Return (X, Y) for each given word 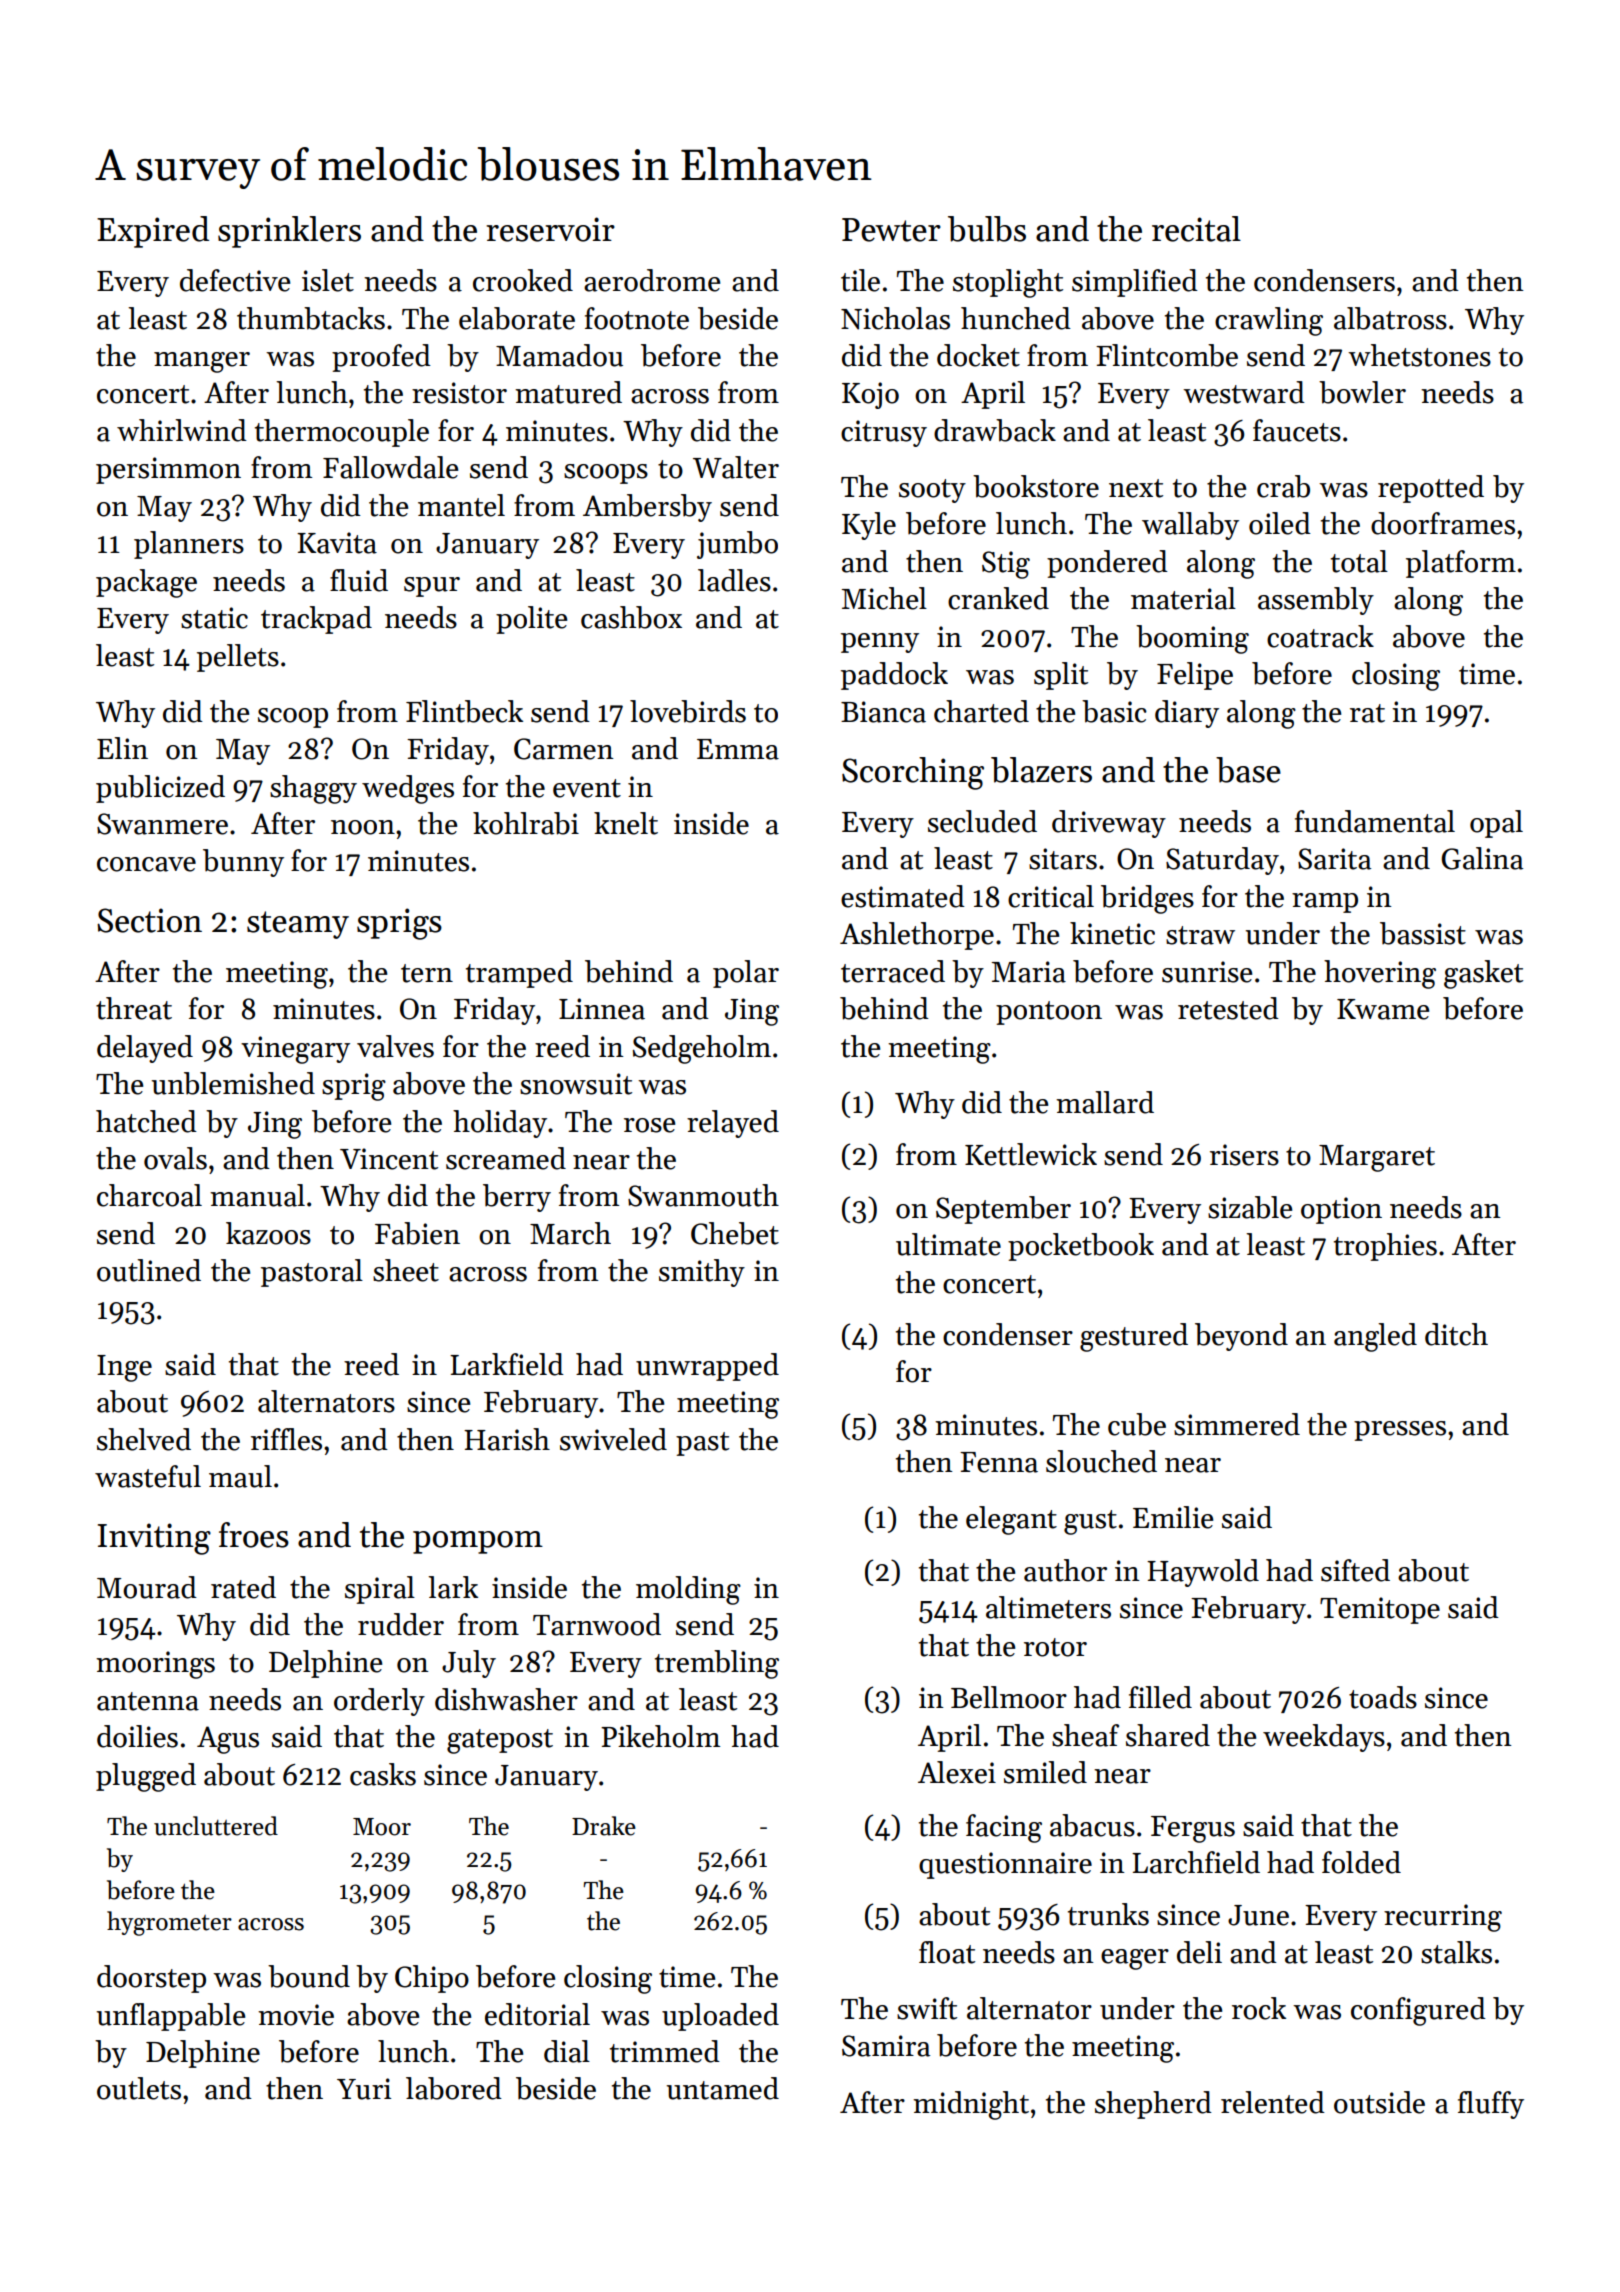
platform (1461, 564)
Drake (604, 1826)
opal (1496, 824)
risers (1244, 1155)
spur (432, 587)
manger (202, 362)
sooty (932, 491)
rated (243, 1587)
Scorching (913, 773)
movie (296, 2015)
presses (1400, 1431)
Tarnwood (597, 1624)
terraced (893, 971)
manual (257, 1195)
